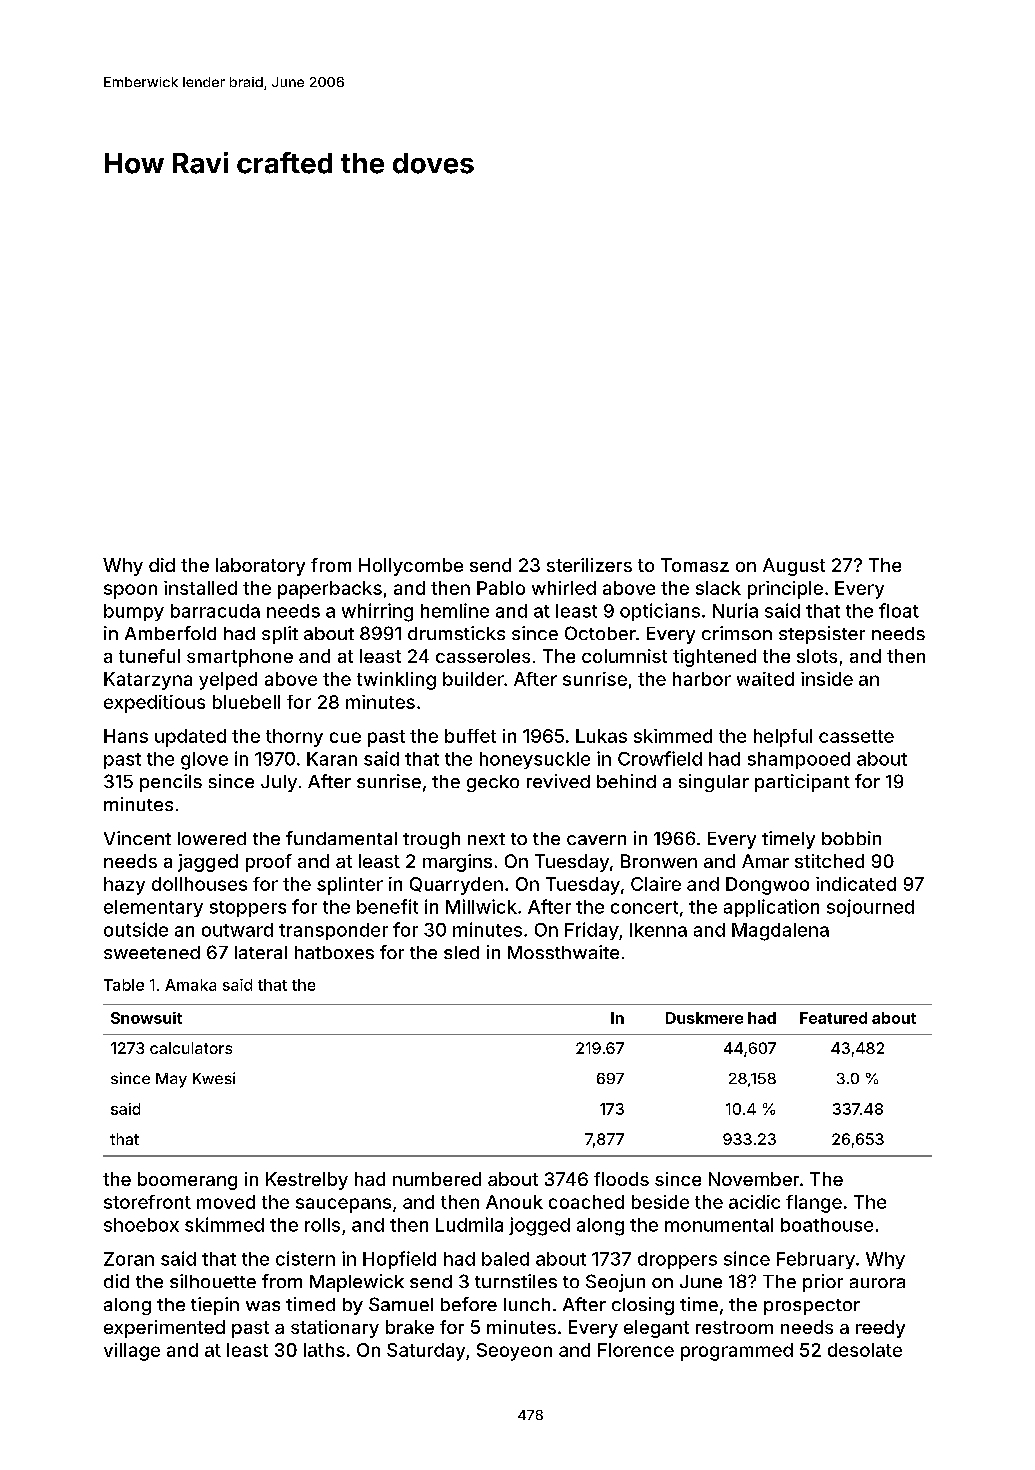 The image size is (1035, 1470). Describe the element at coordinates (589, 565) in the document. I see `sterilizers` at that location.
